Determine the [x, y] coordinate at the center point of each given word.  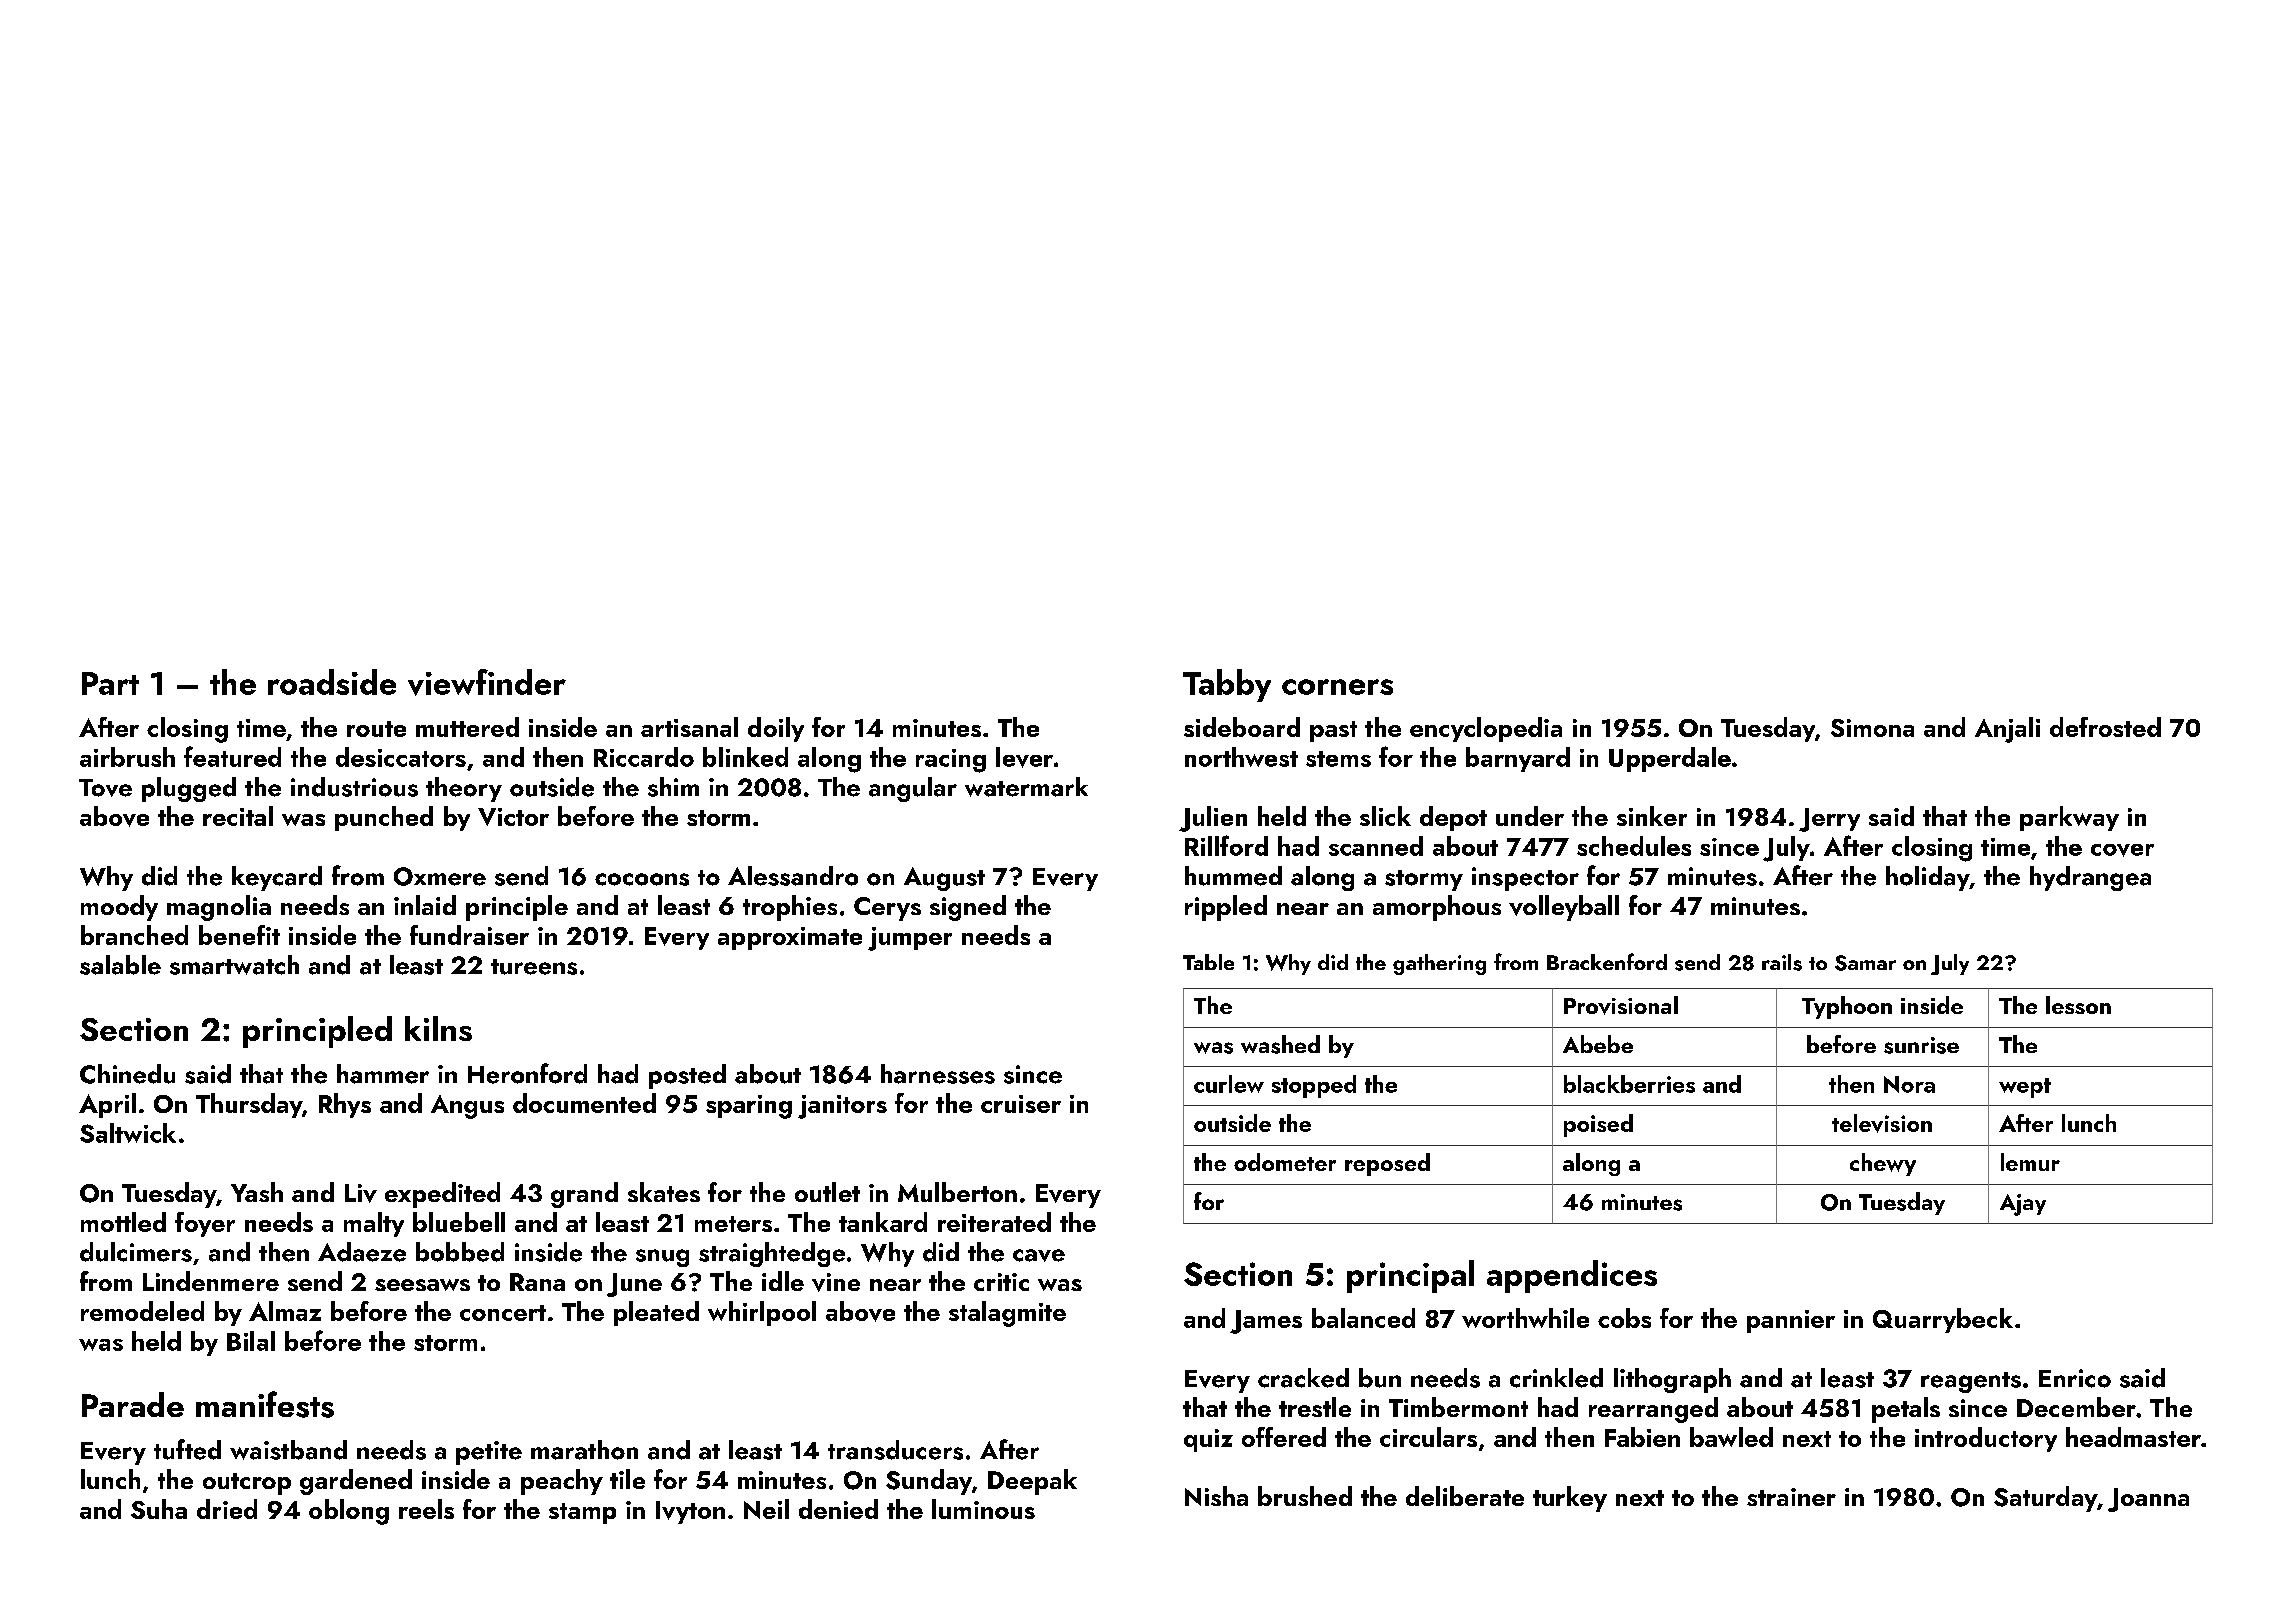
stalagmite [1007, 1314]
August [944, 879]
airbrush [127, 757]
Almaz [285, 1311]
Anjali [2007, 730]
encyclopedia [1486, 729]
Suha [159, 1509]
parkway [2069, 818]
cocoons [642, 879]
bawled [1731, 1437]
